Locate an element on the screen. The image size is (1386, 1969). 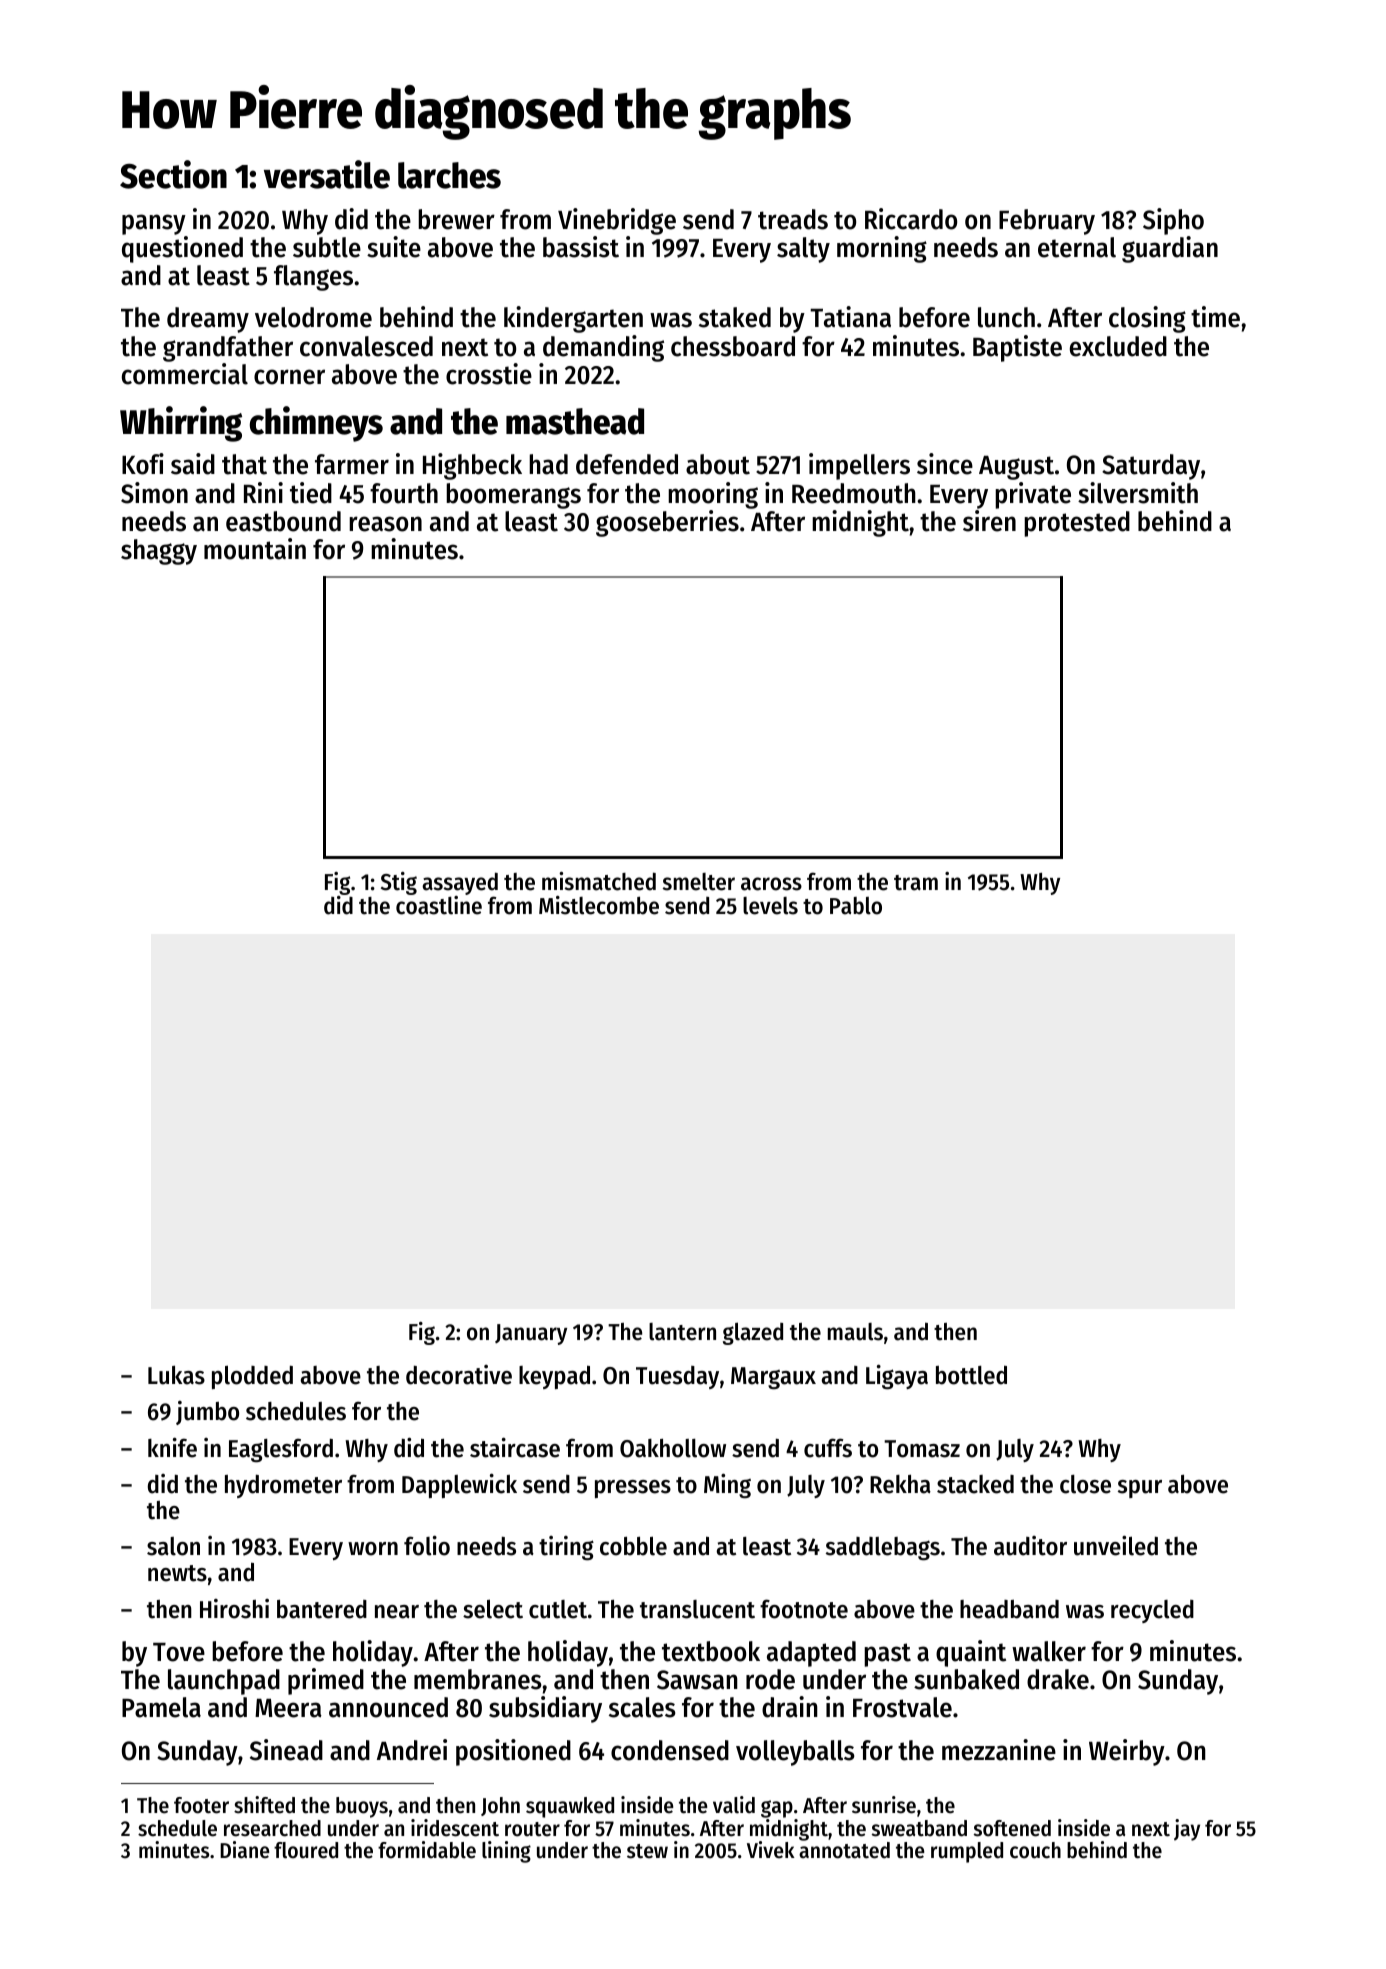
Stig is located at coordinates (399, 883).
